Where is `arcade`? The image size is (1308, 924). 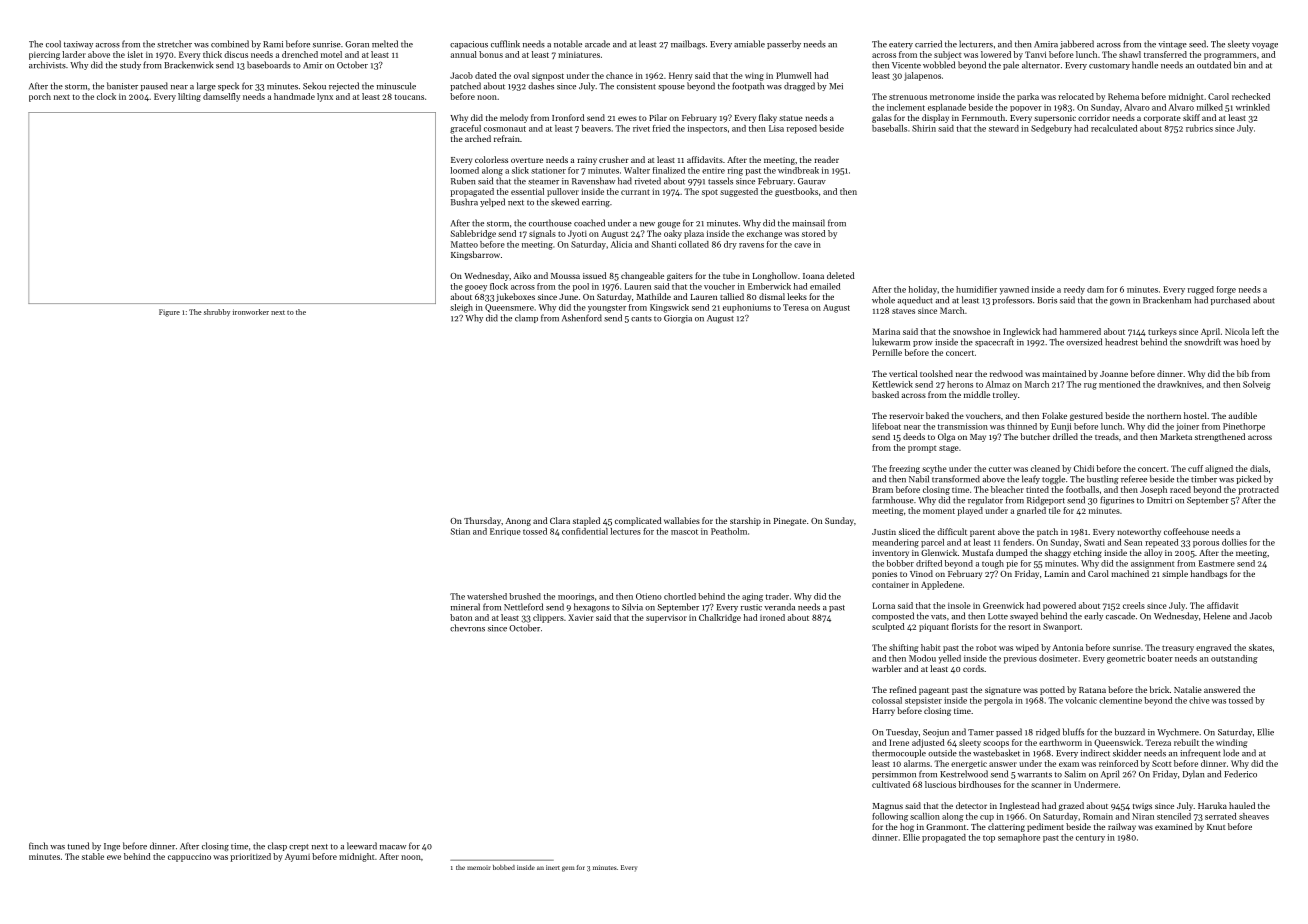
arcade is located at coordinates (597, 44).
